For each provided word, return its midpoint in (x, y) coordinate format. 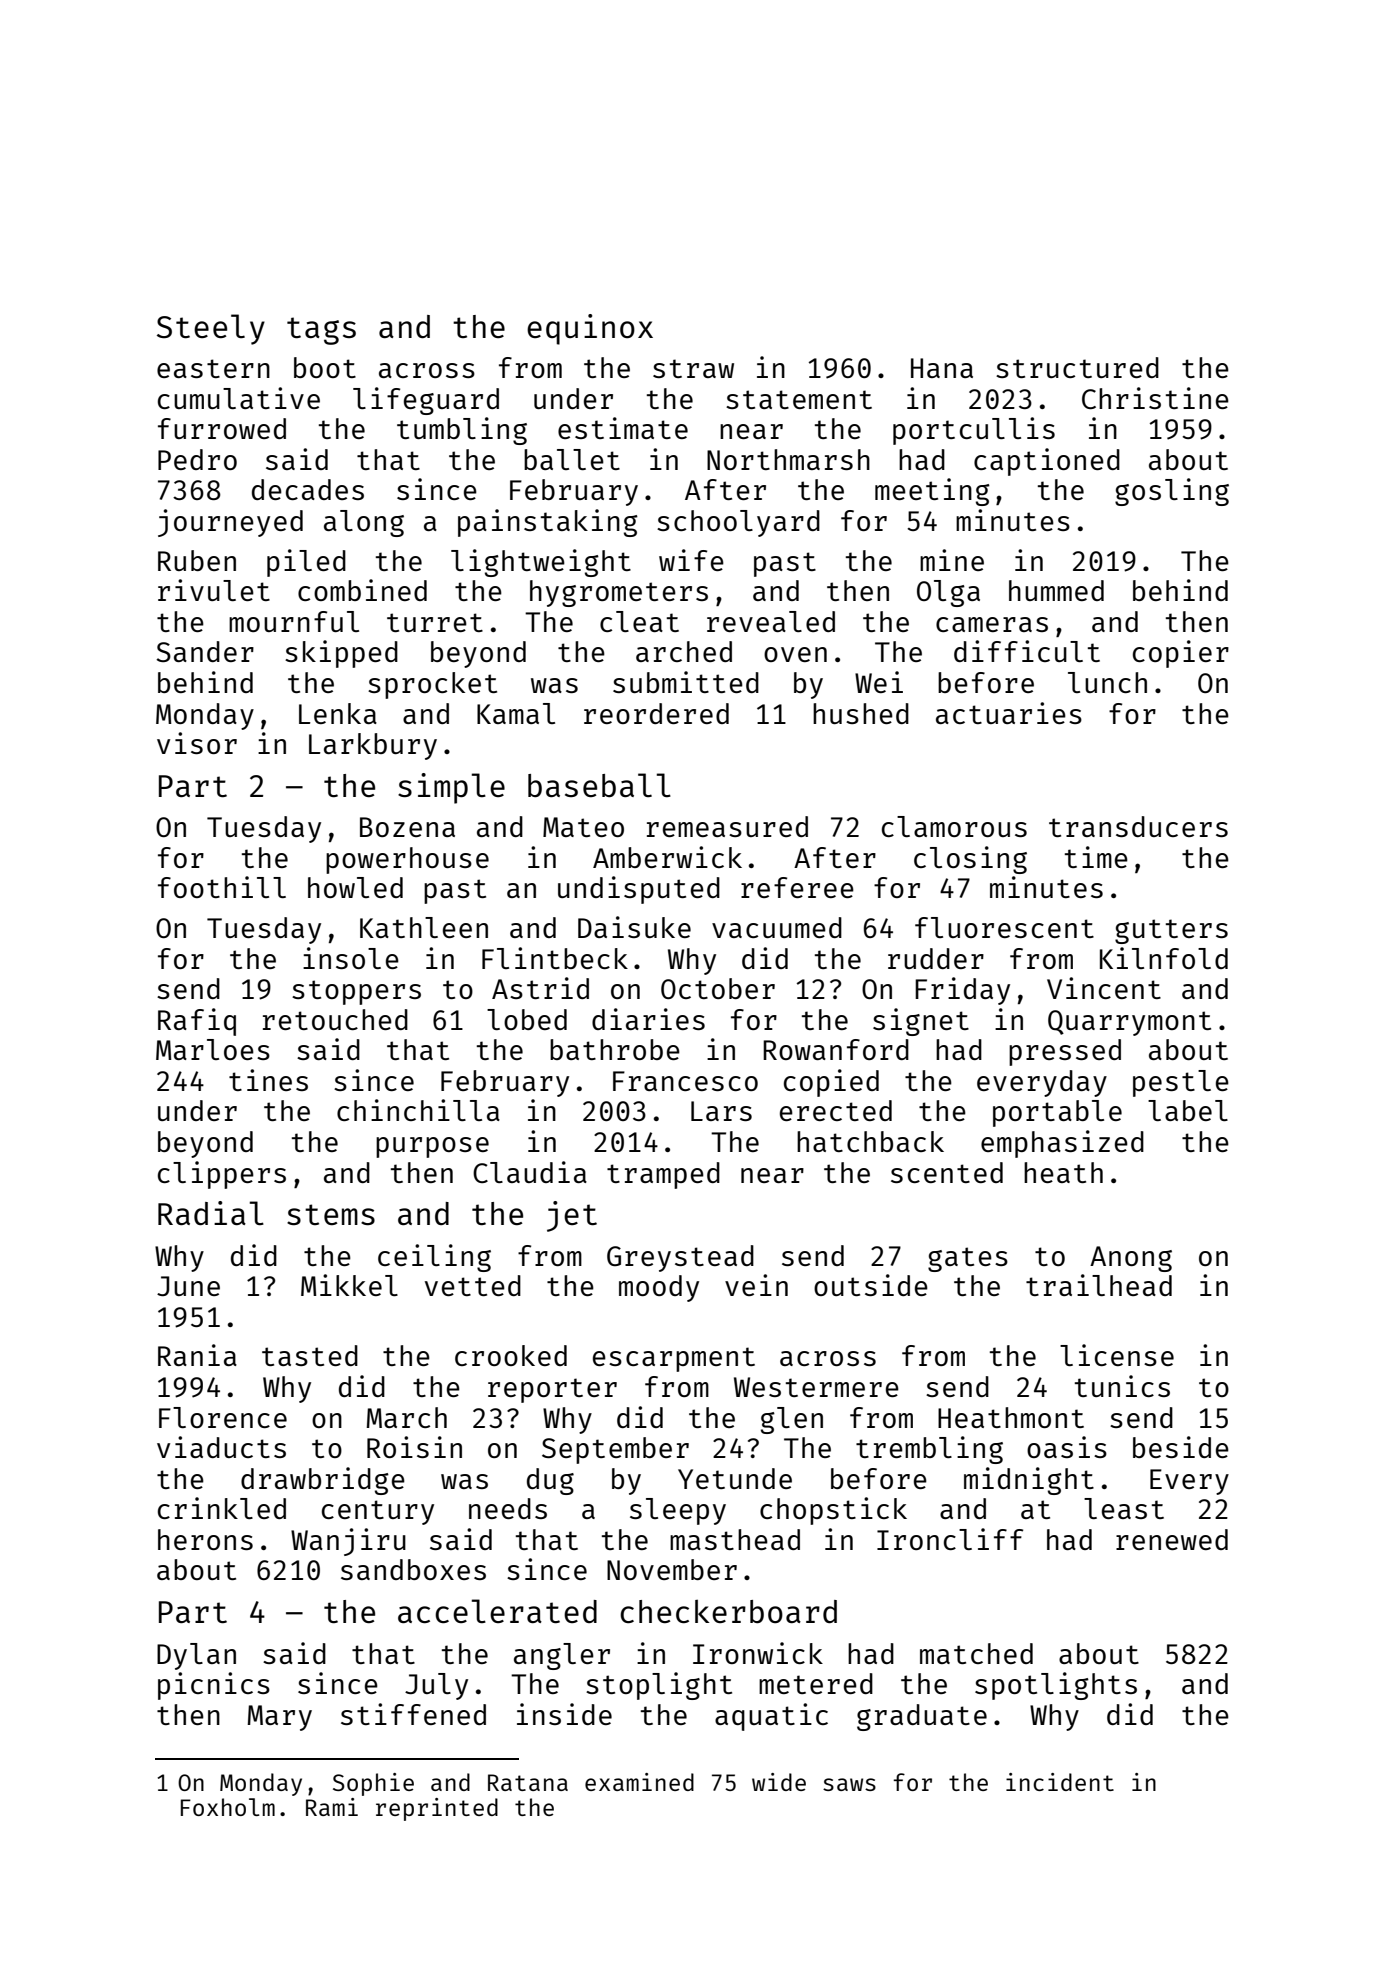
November (672, 1569)
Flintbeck (555, 958)
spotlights (1056, 1686)
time (1096, 857)
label (1188, 1110)
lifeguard (426, 401)
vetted (473, 1285)
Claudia (530, 1172)
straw (693, 368)
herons (205, 1539)
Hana (942, 368)
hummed (1056, 590)
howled (355, 887)
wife (691, 560)
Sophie (373, 1784)
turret (435, 622)
